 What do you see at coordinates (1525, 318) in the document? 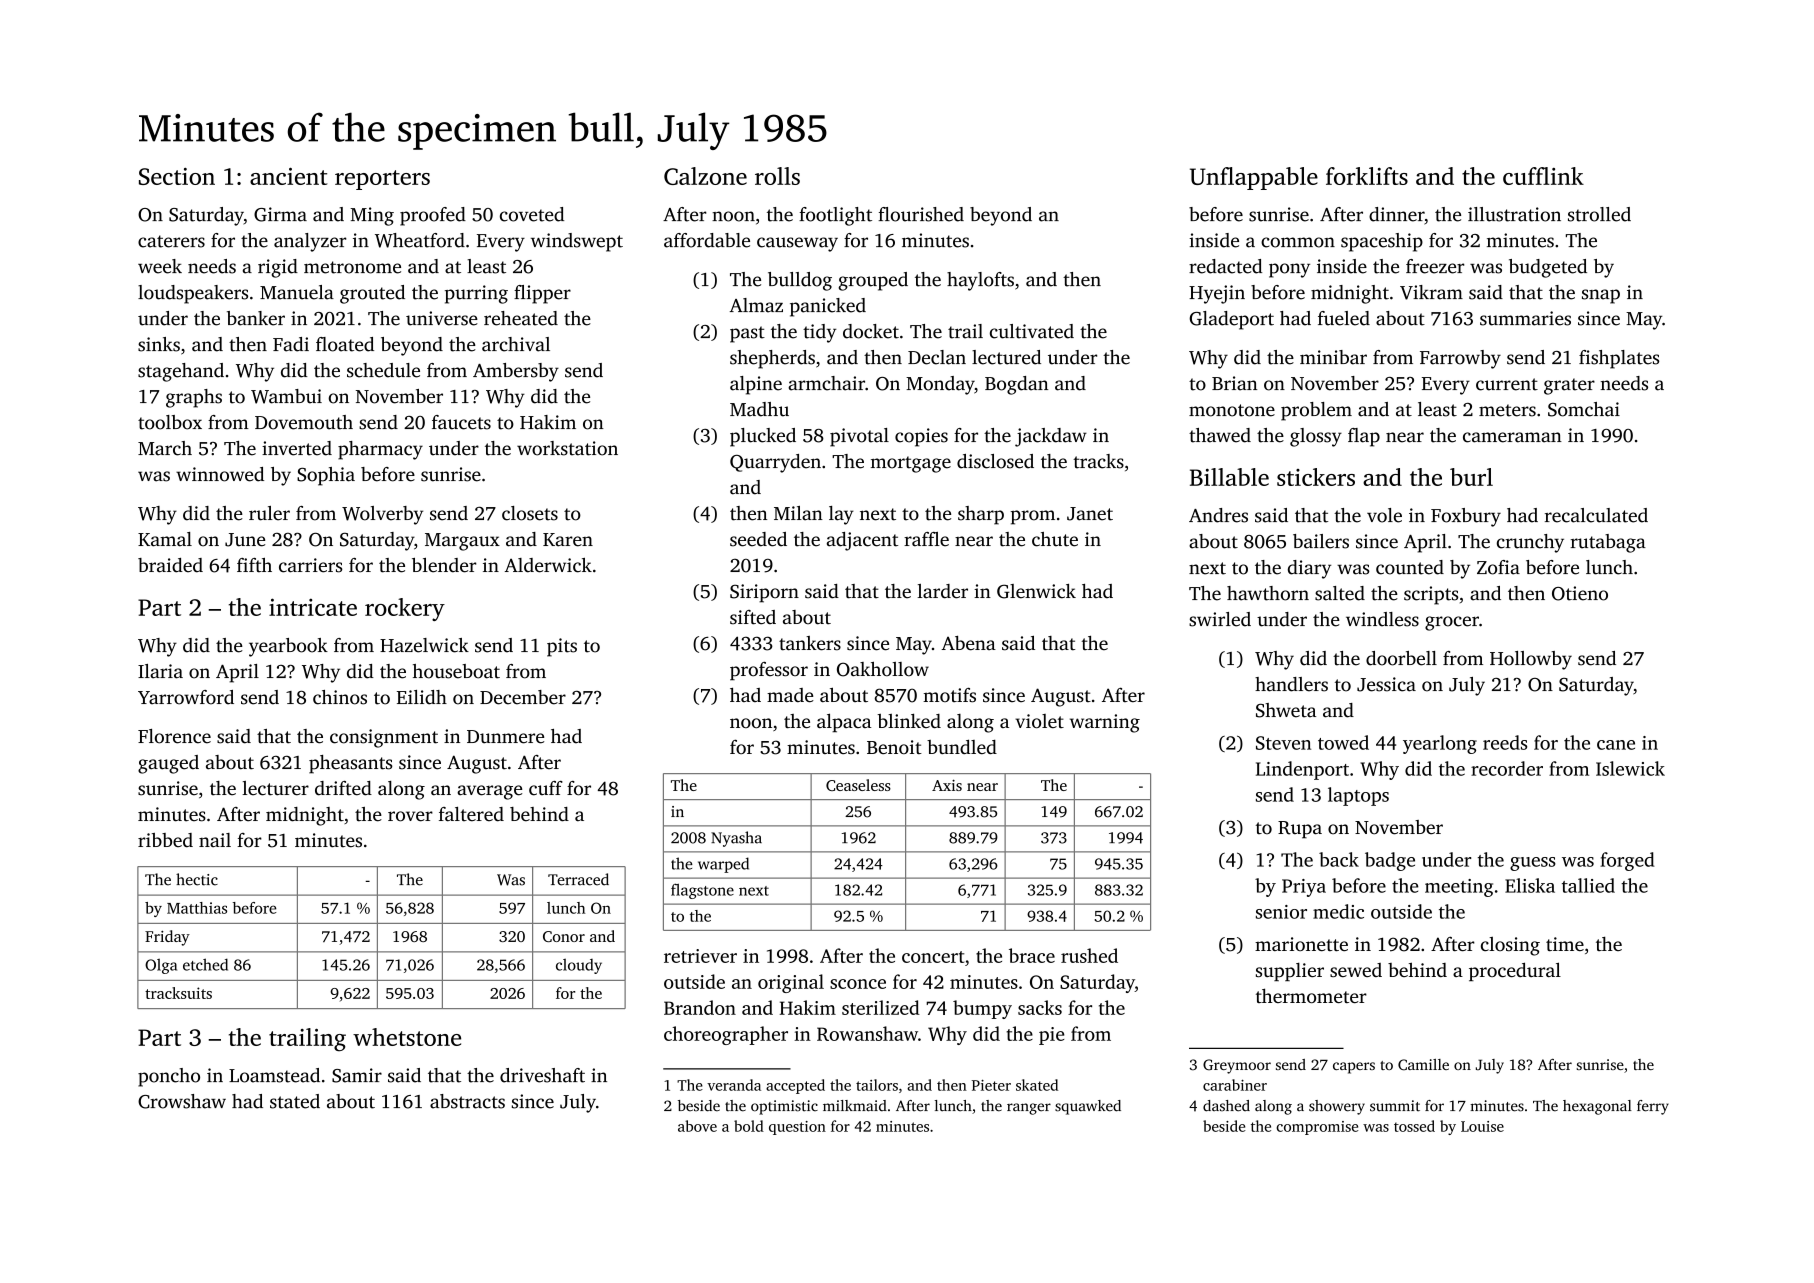
I see `summaries` at bounding box center [1525, 318].
